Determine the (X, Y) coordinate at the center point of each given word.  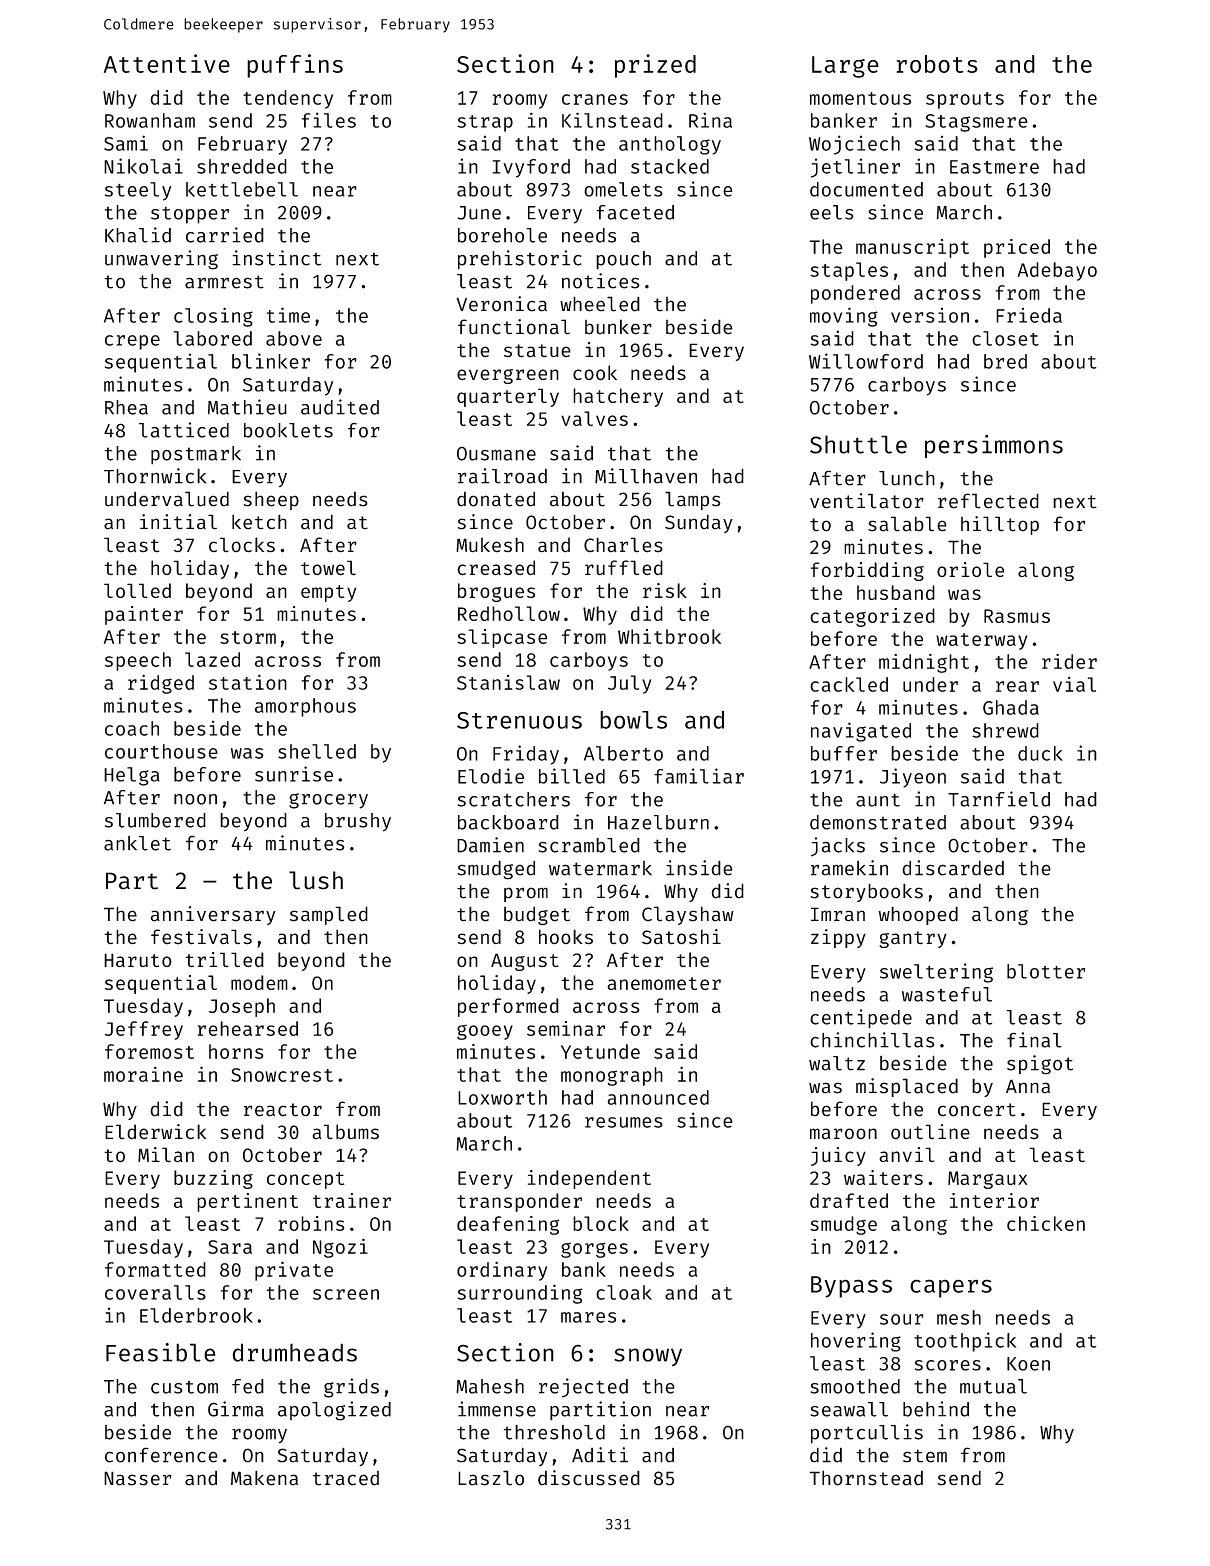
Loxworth (502, 1097)
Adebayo (1057, 271)
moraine (143, 1074)
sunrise (294, 774)
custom (184, 1387)
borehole (502, 235)
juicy (838, 1156)
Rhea (126, 407)
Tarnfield (999, 799)
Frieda (1029, 315)
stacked (670, 166)
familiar (699, 776)
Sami (126, 143)
